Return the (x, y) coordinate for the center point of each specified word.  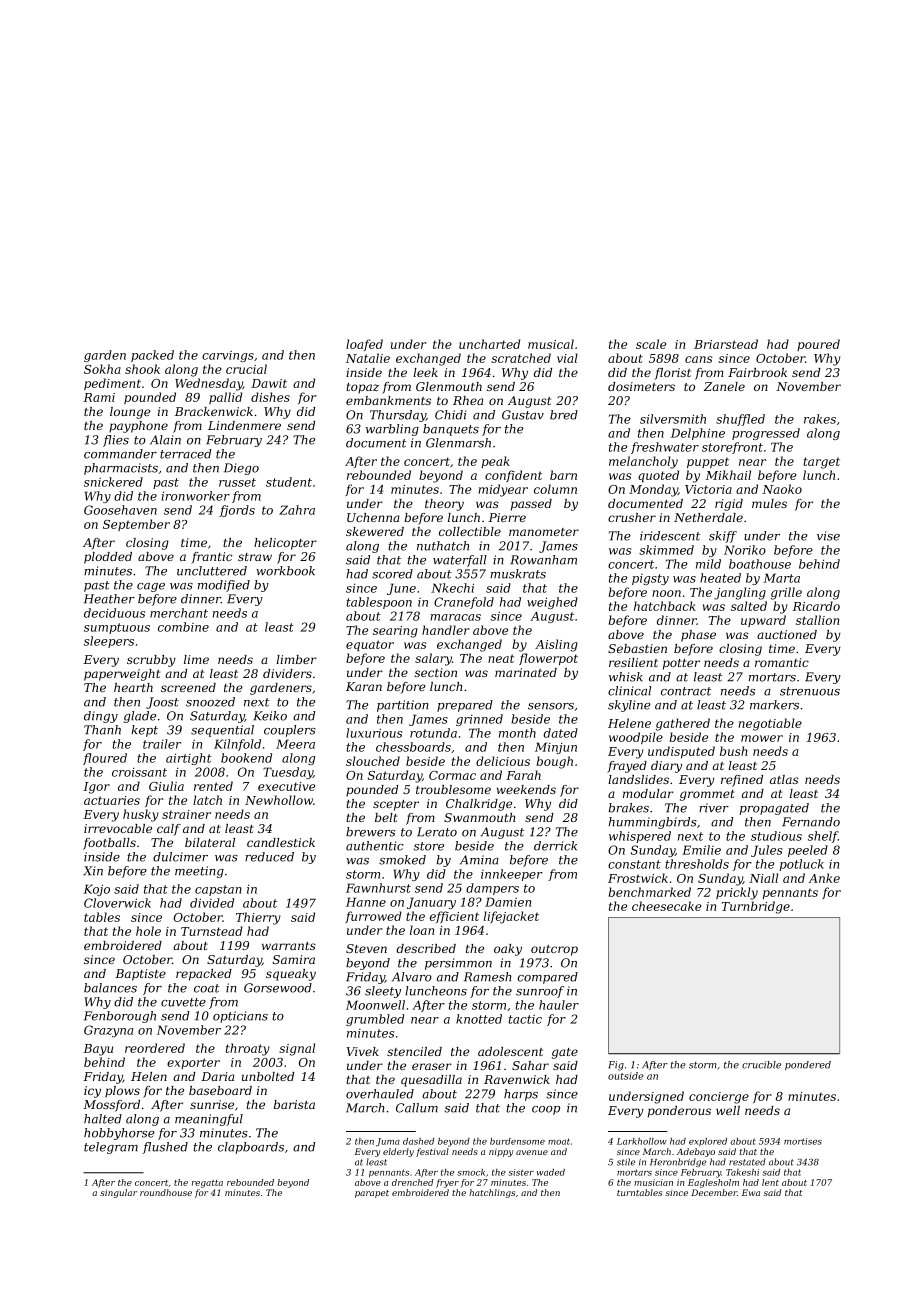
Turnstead (212, 931)
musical (551, 344)
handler (446, 630)
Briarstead (726, 344)
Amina (479, 860)
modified (224, 586)
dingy (101, 717)
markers (774, 705)
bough (554, 762)
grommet (707, 795)
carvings (228, 356)
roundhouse (166, 1192)
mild (708, 564)
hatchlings (492, 1193)
